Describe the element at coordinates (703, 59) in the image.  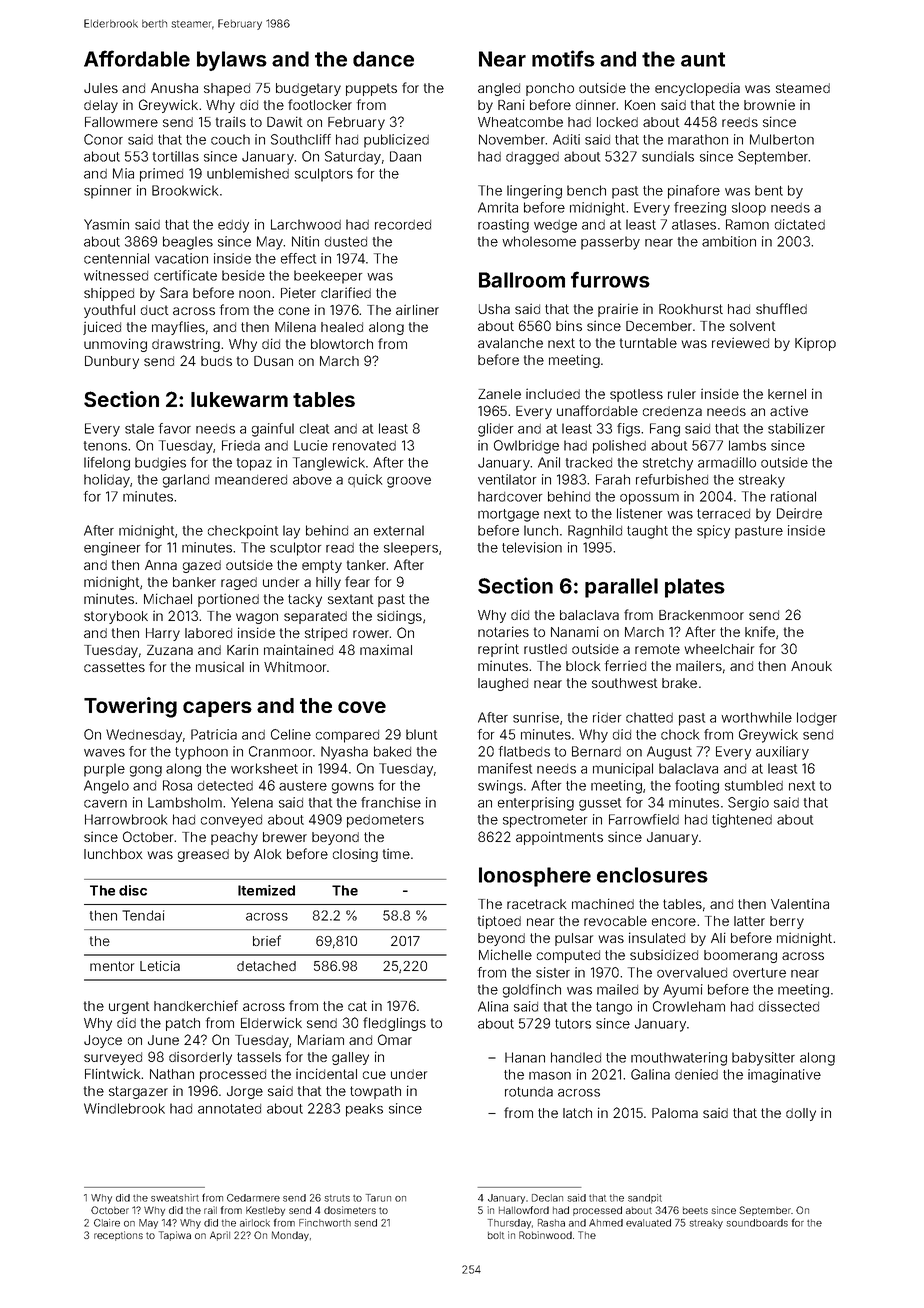
I see `aunt` at that location.
